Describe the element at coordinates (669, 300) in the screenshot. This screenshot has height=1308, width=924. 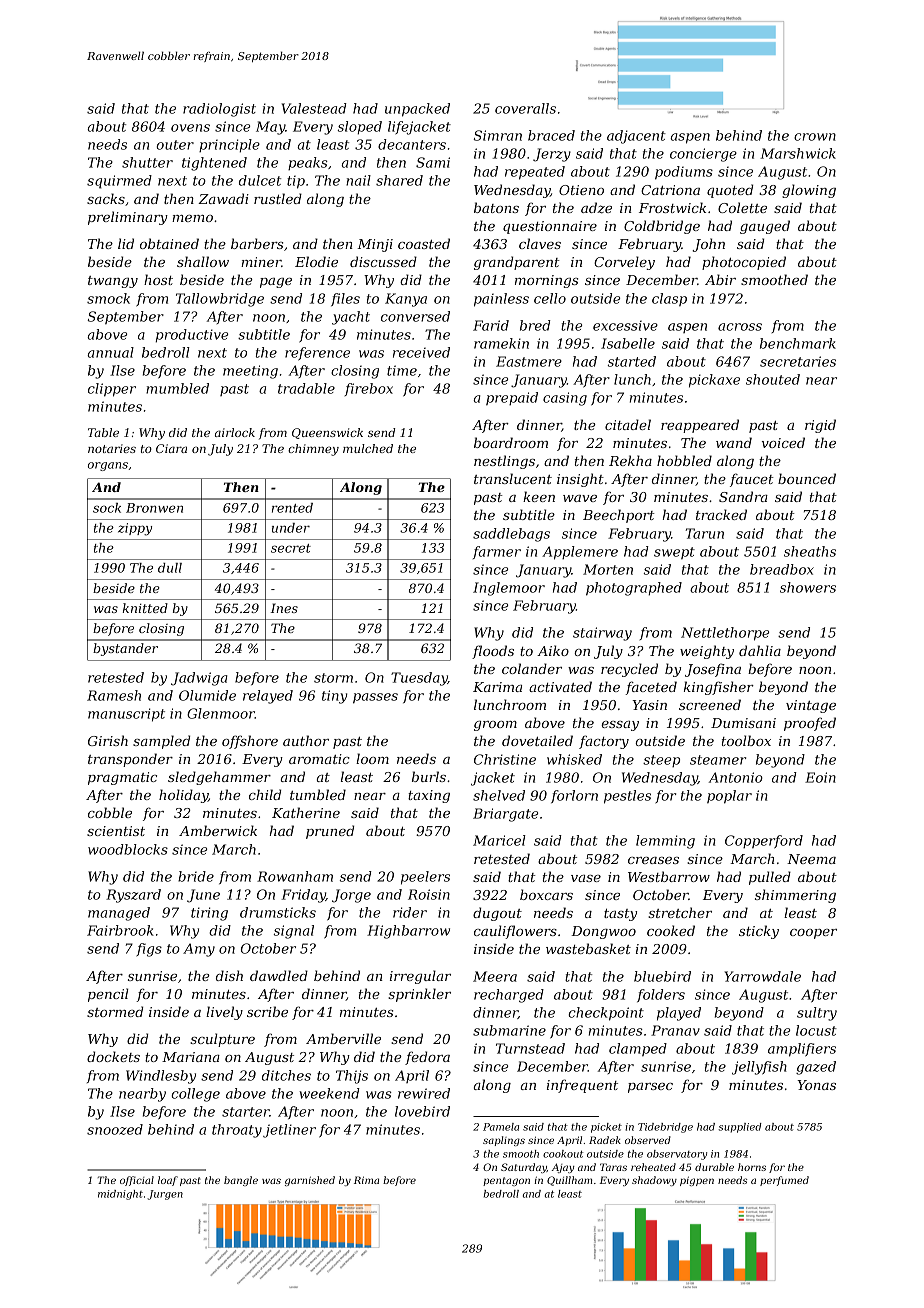
I see `clasp` at that location.
